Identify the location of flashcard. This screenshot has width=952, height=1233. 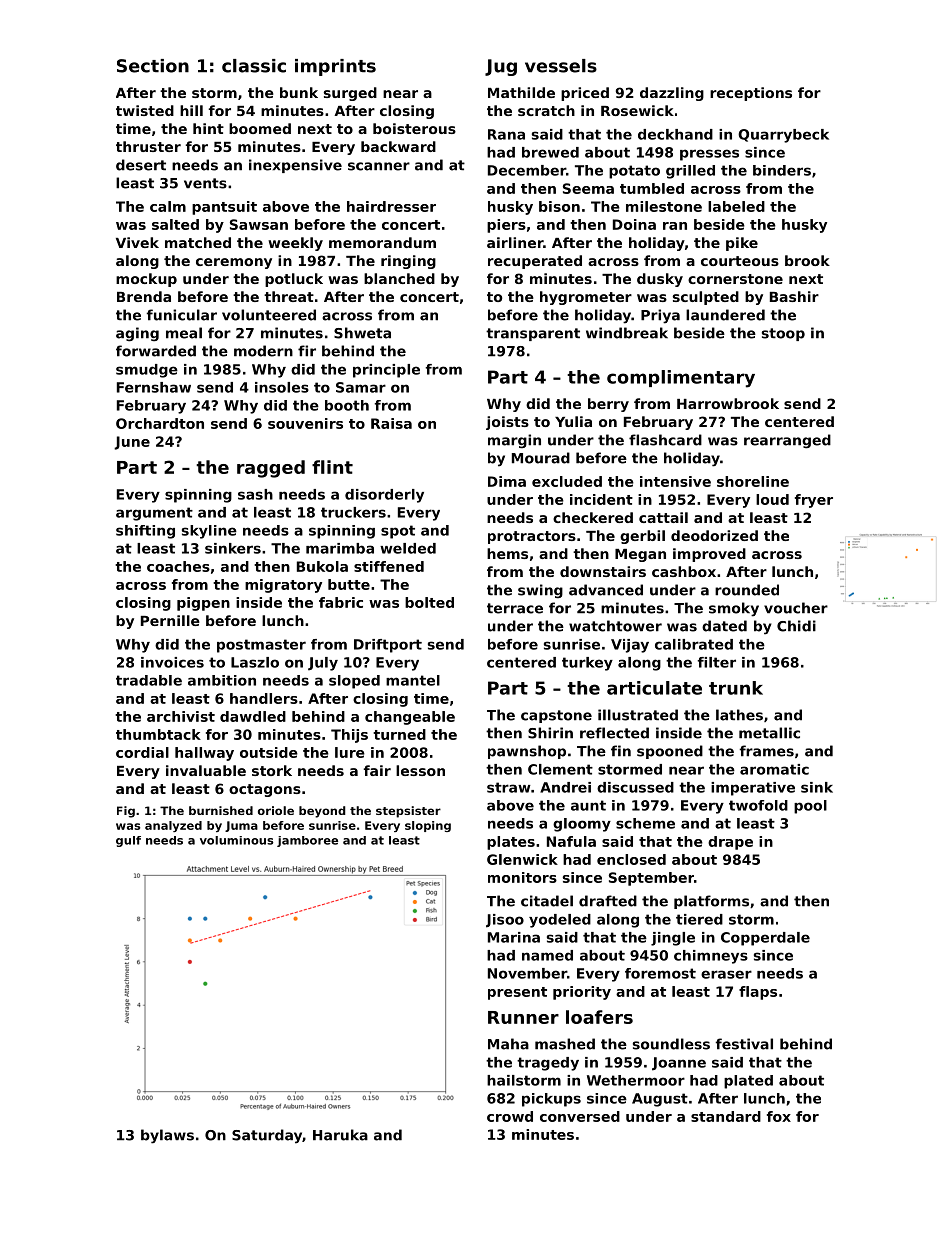
(665, 440).
